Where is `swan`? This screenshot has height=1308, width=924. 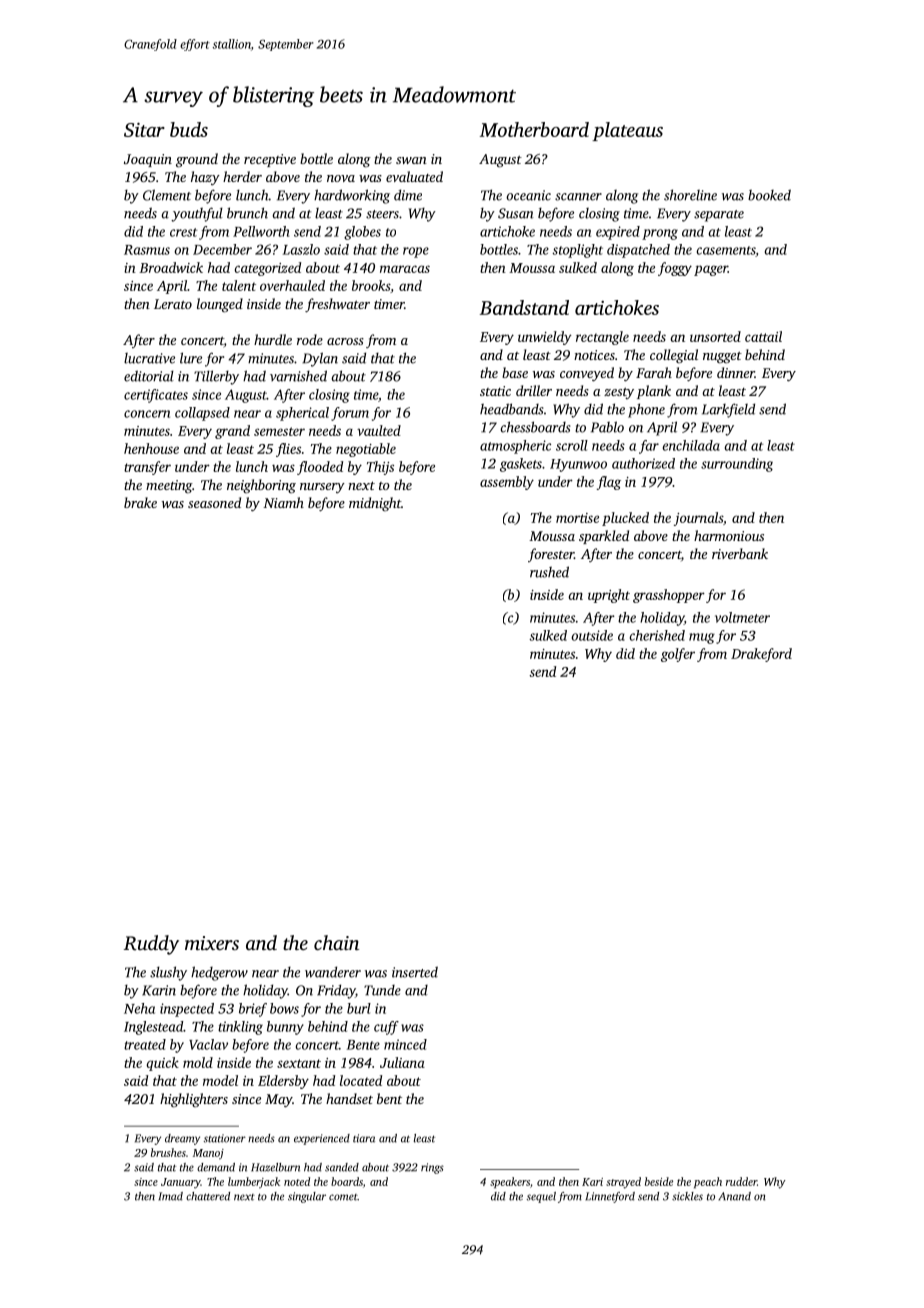
swan is located at coordinates (411, 160).
